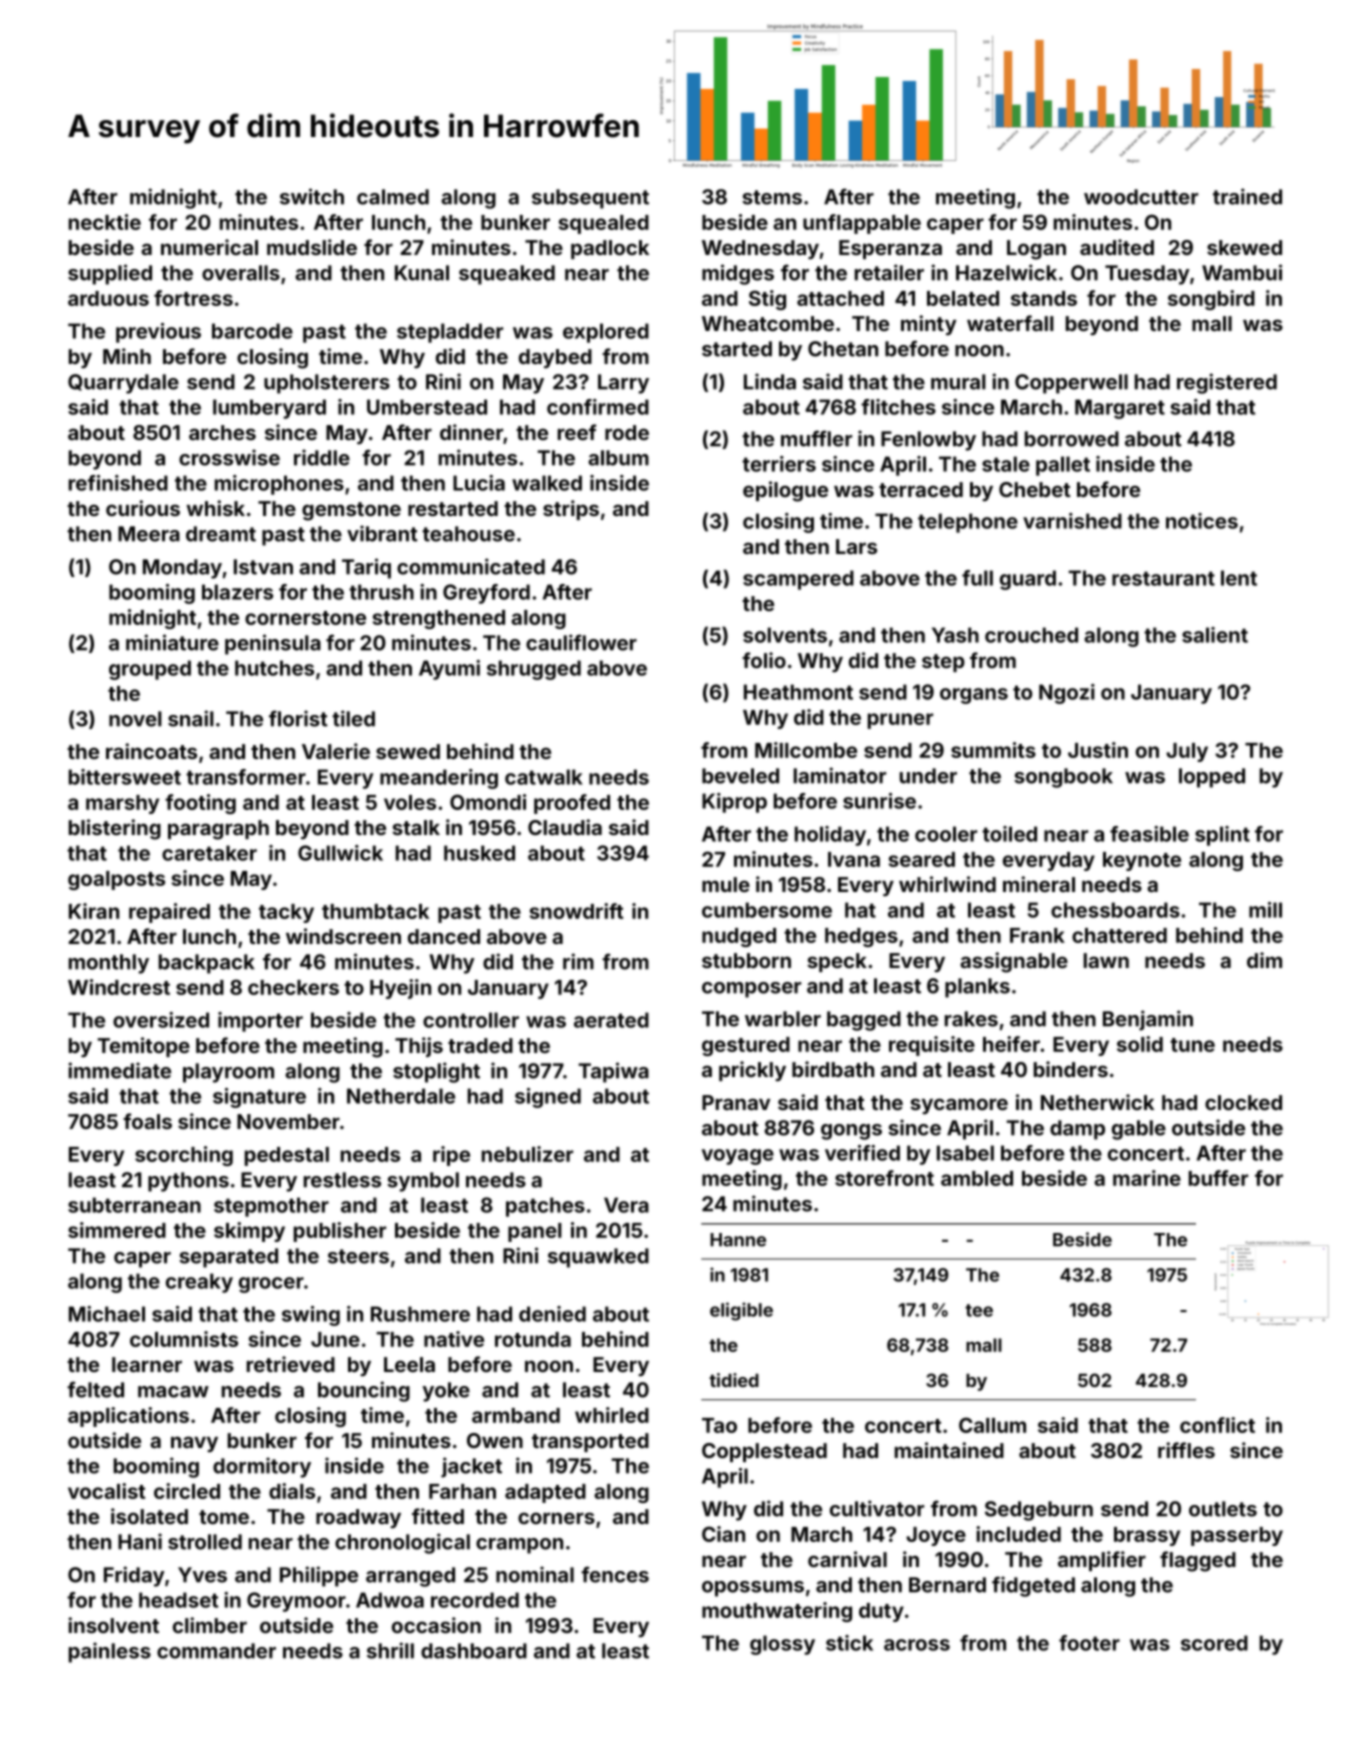 This image has width=1351, height=1749. Describe the element at coordinates (1147, 1178) in the image. I see `marine` at that location.
